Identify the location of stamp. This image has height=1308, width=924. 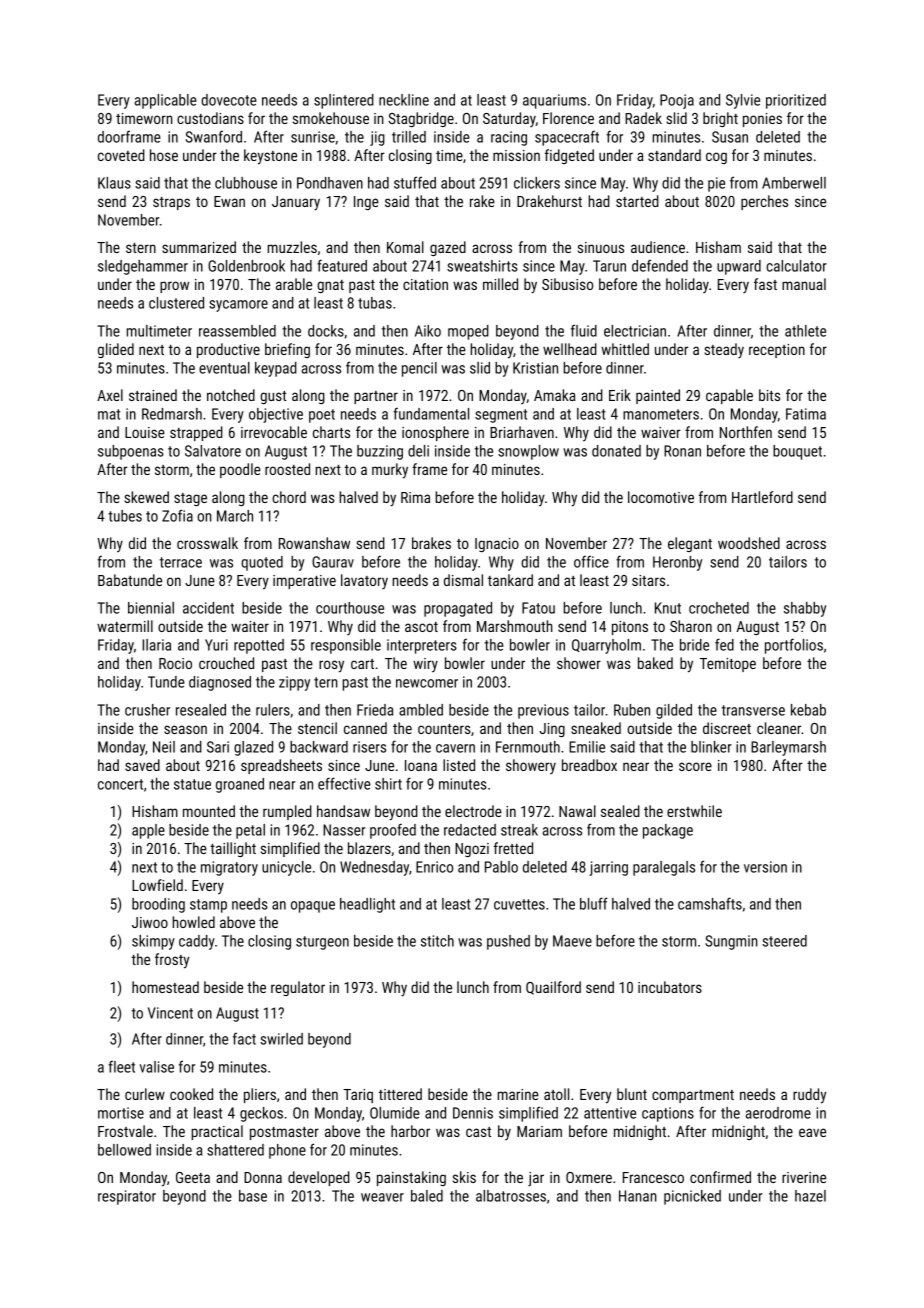
(208, 906).
